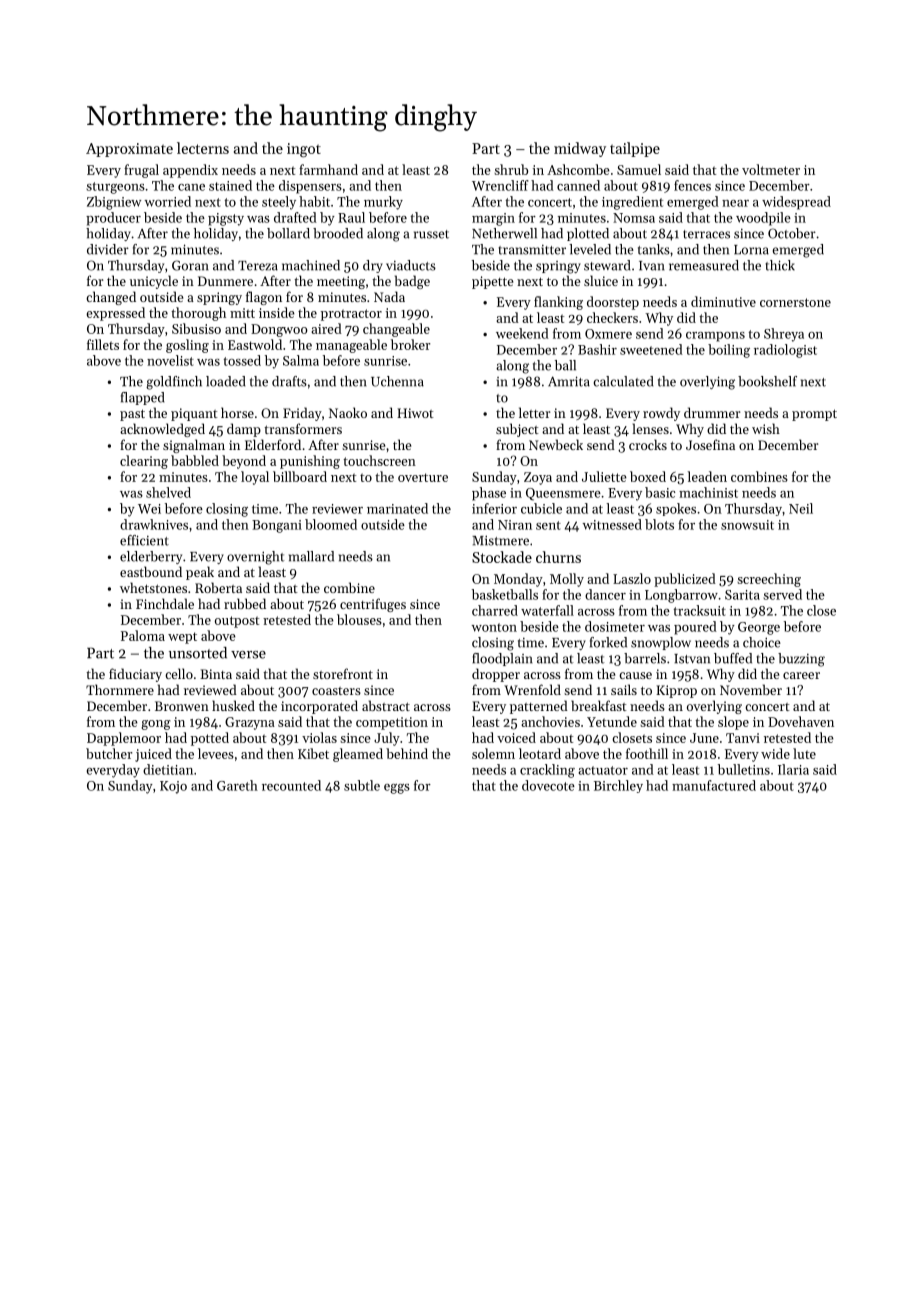 The image size is (924, 1308). I want to click on centrifuges, so click(373, 605).
